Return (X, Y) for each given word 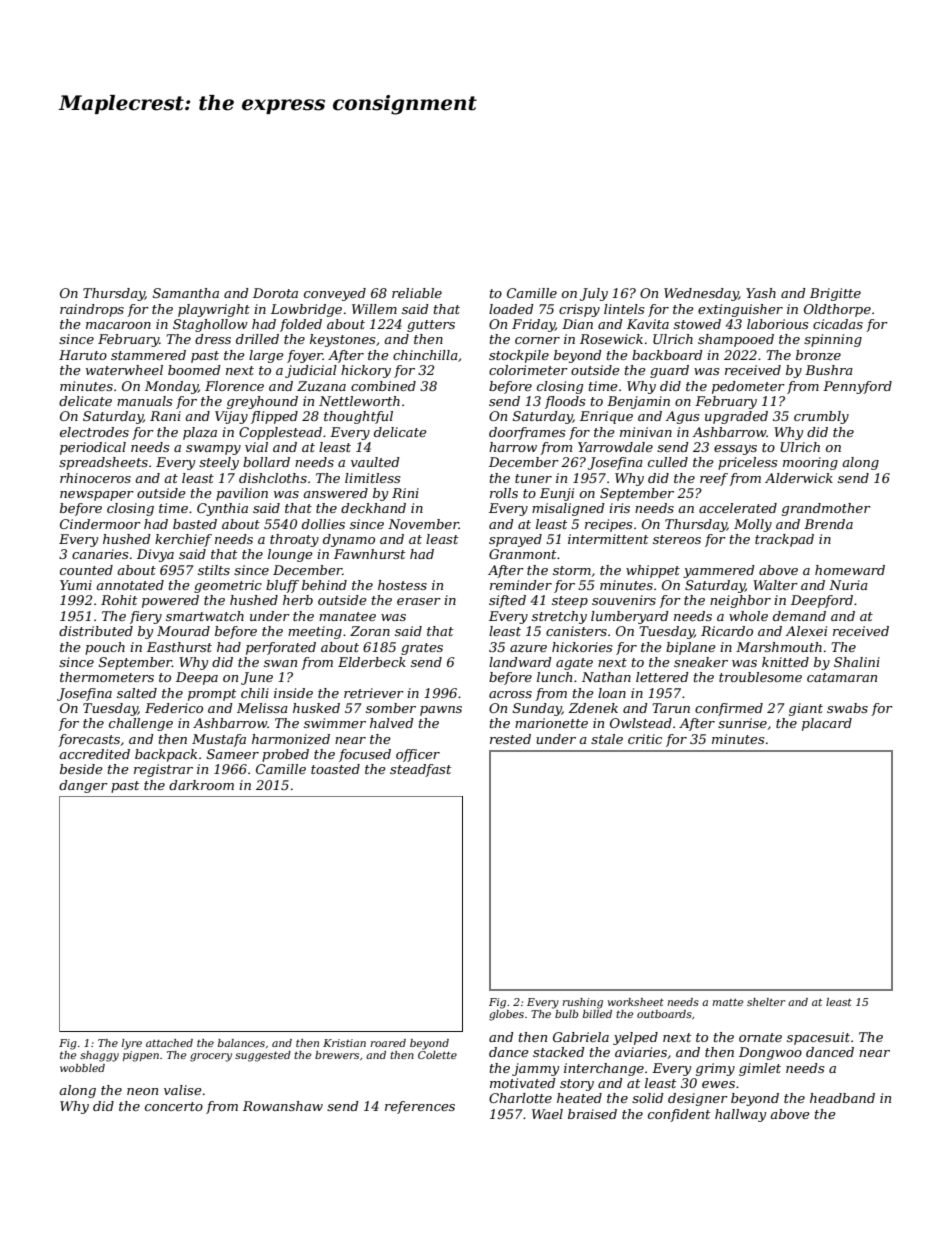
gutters (431, 326)
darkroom (201, 785)
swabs (847, 708)
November (423, 524)
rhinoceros (95, 478)
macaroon (118, 325)
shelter (766, 1002)
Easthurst (179, 647)
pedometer (748, 387)
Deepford (822, 601)
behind (324, 585)
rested (510, 739)
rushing (582, 1003)
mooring (810, 463)
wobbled (82, 1068)
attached (169, 1043)
